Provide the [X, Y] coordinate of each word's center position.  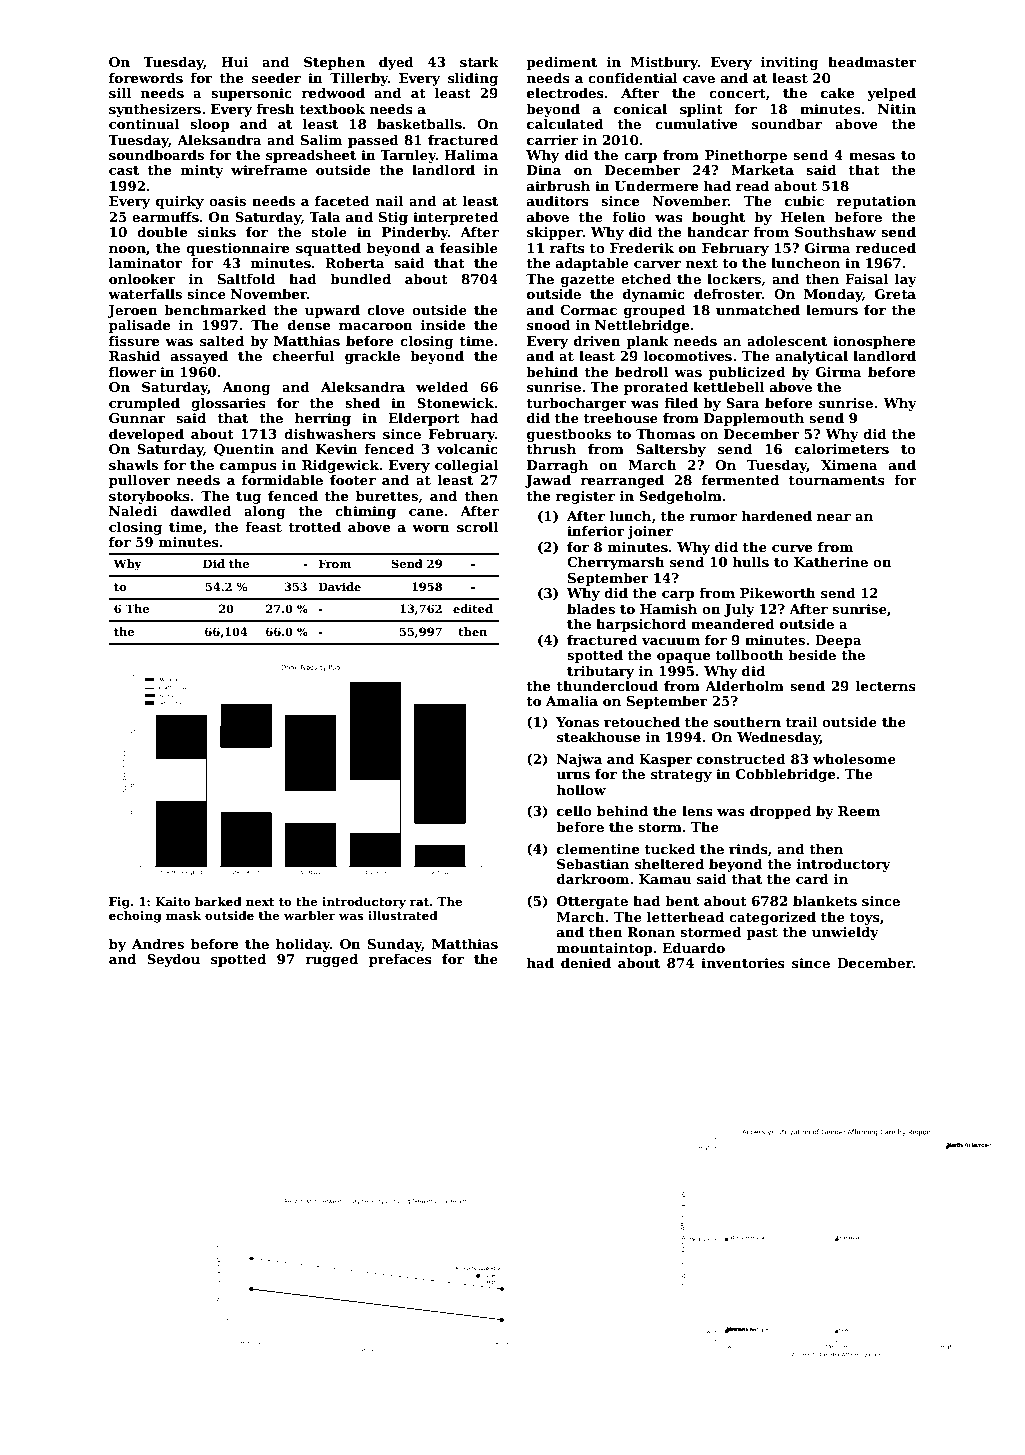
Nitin [897, 109]
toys [865, 919]
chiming [365, 512]
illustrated [403, 915]
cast [124, 170]
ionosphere [874, 342]
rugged [331, 960]
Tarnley [408, 156]
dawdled [201, 510]
